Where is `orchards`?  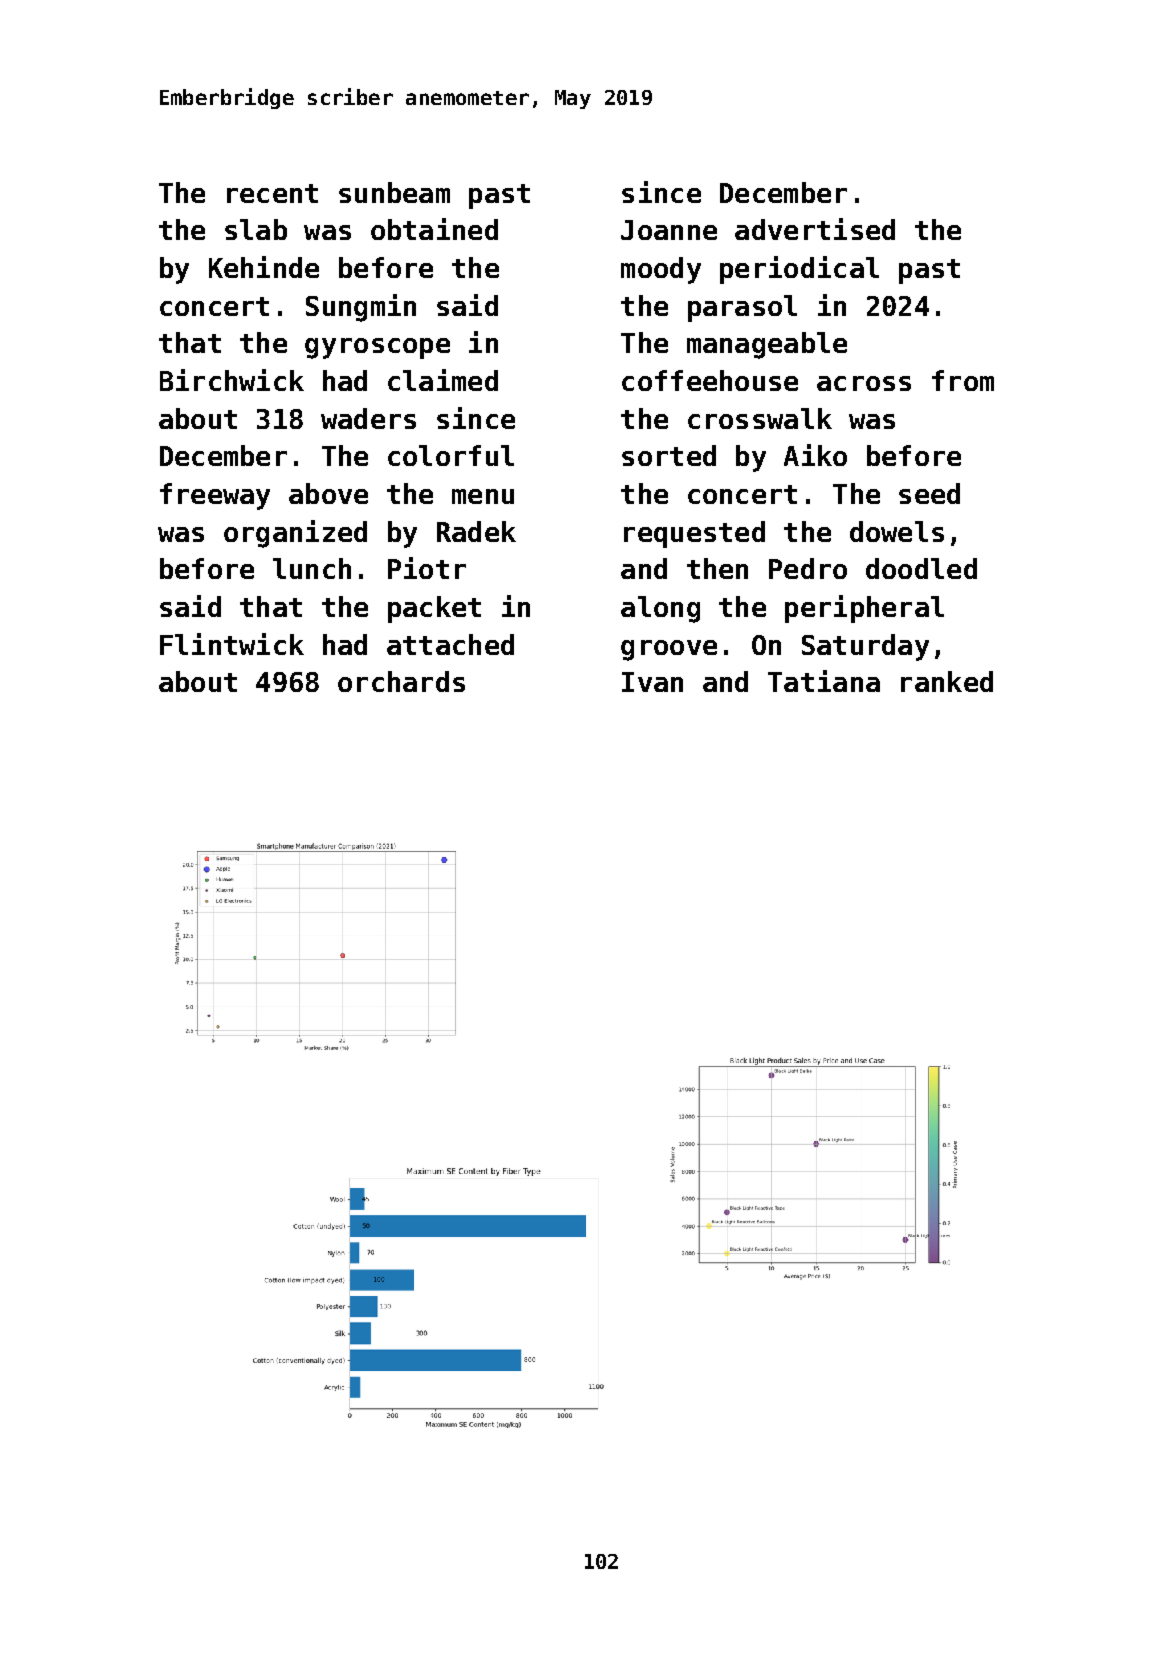
orchards is located at coordinates (401, 681).
